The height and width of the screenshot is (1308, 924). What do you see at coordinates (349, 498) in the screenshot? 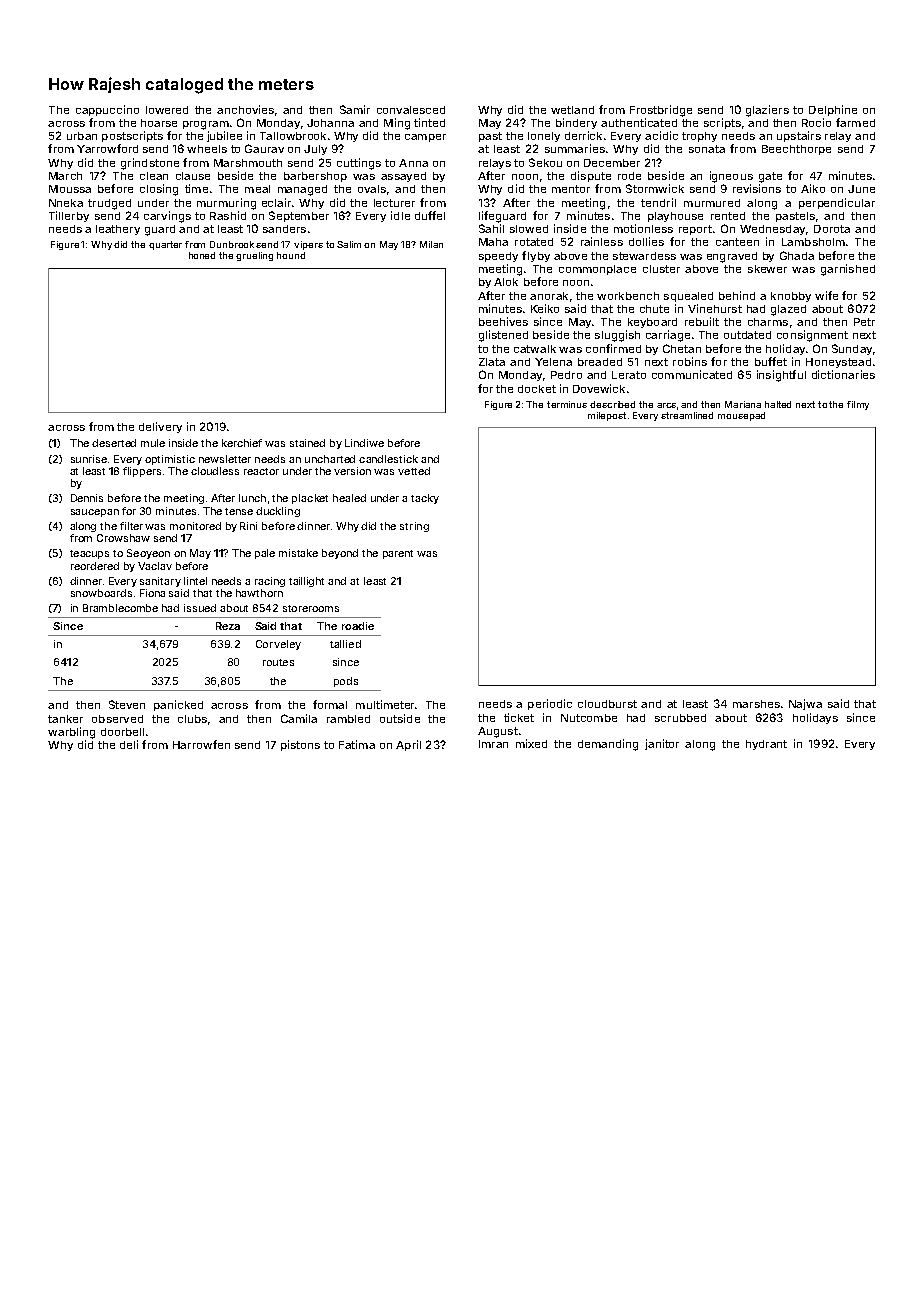
I see `healed` at bounding box center [349, 498].
